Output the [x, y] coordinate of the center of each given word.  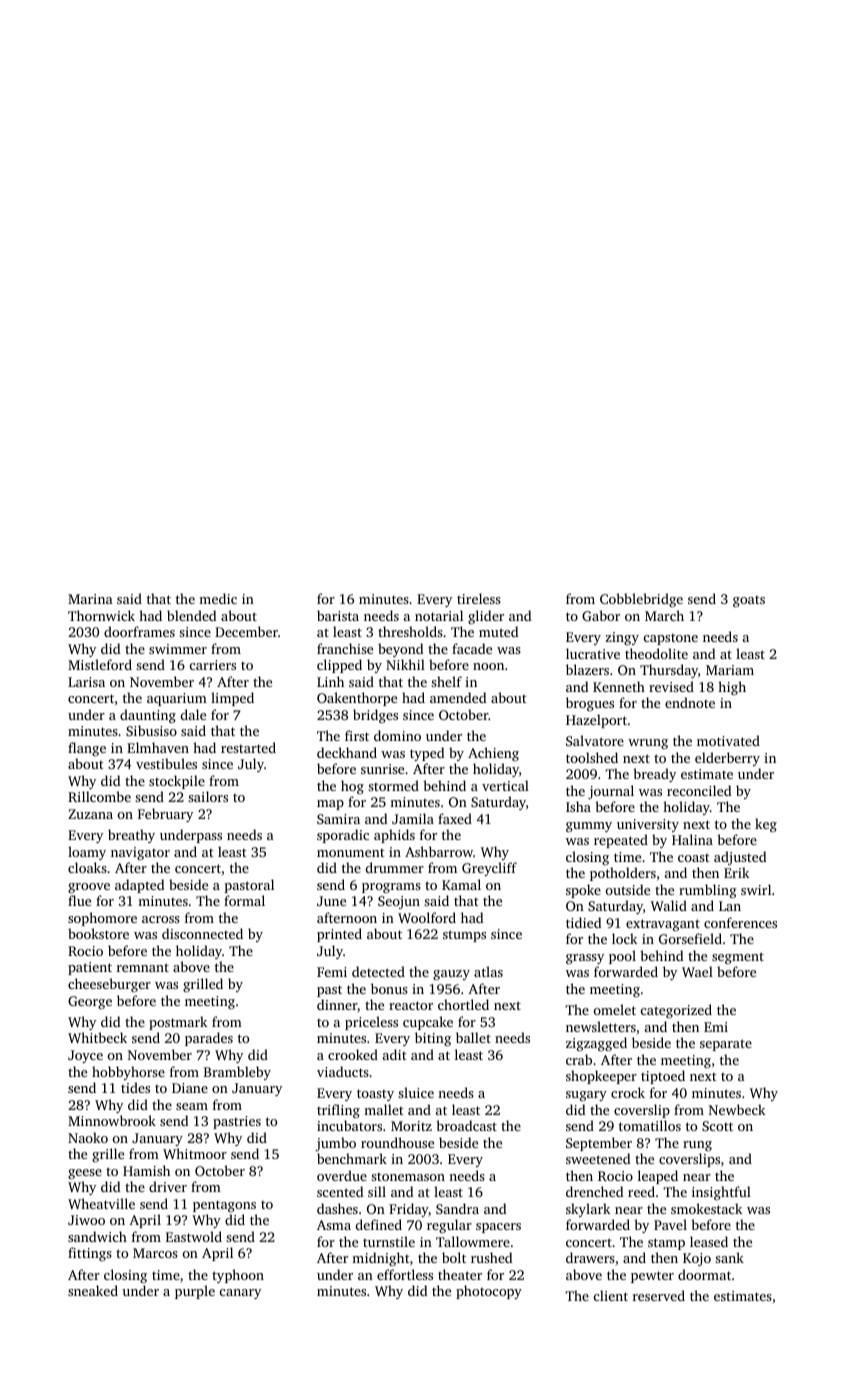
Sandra [457, 1208]
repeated [621, 841]
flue [79, 900]
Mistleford [100, 664]
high [732, 688]
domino [397, 735]
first [357, 735]
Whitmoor [195, 1153]
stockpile [177, 782]
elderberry [727, 759]
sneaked [93, 1290]
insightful [721, 1193]
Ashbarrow [439, 851]
